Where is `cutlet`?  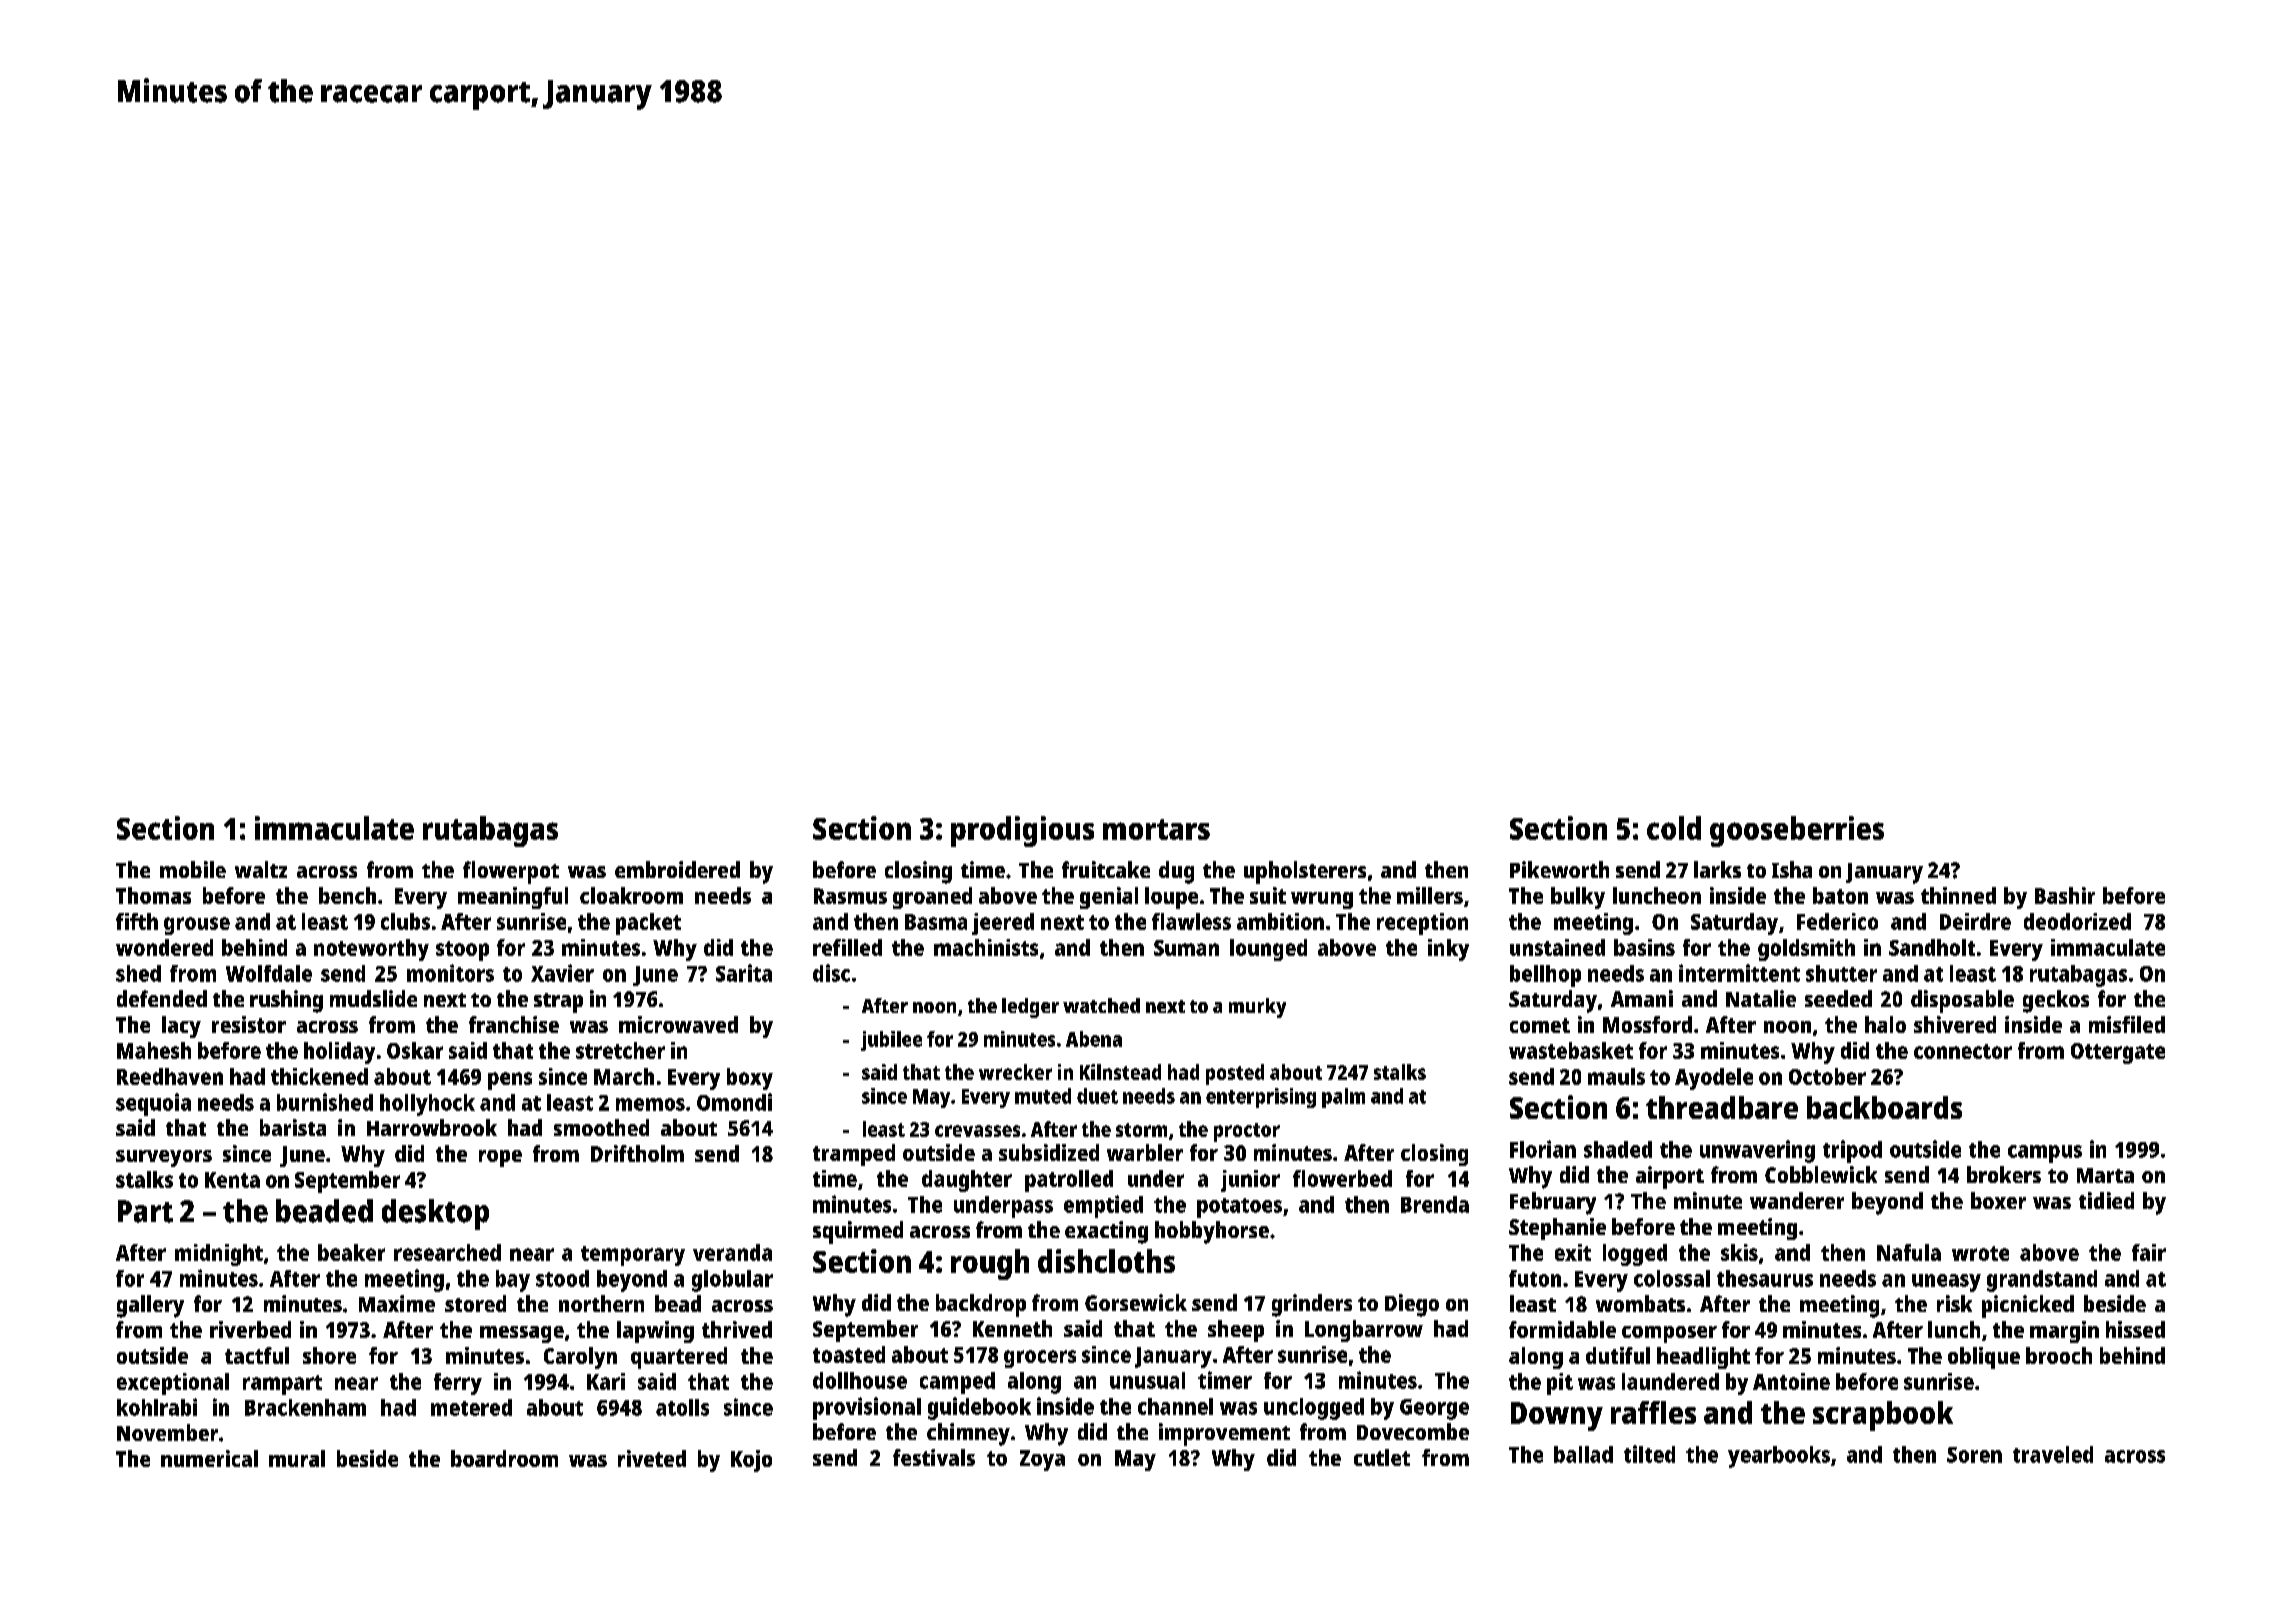 cutlet is located at coordinates (1382, 1457).
